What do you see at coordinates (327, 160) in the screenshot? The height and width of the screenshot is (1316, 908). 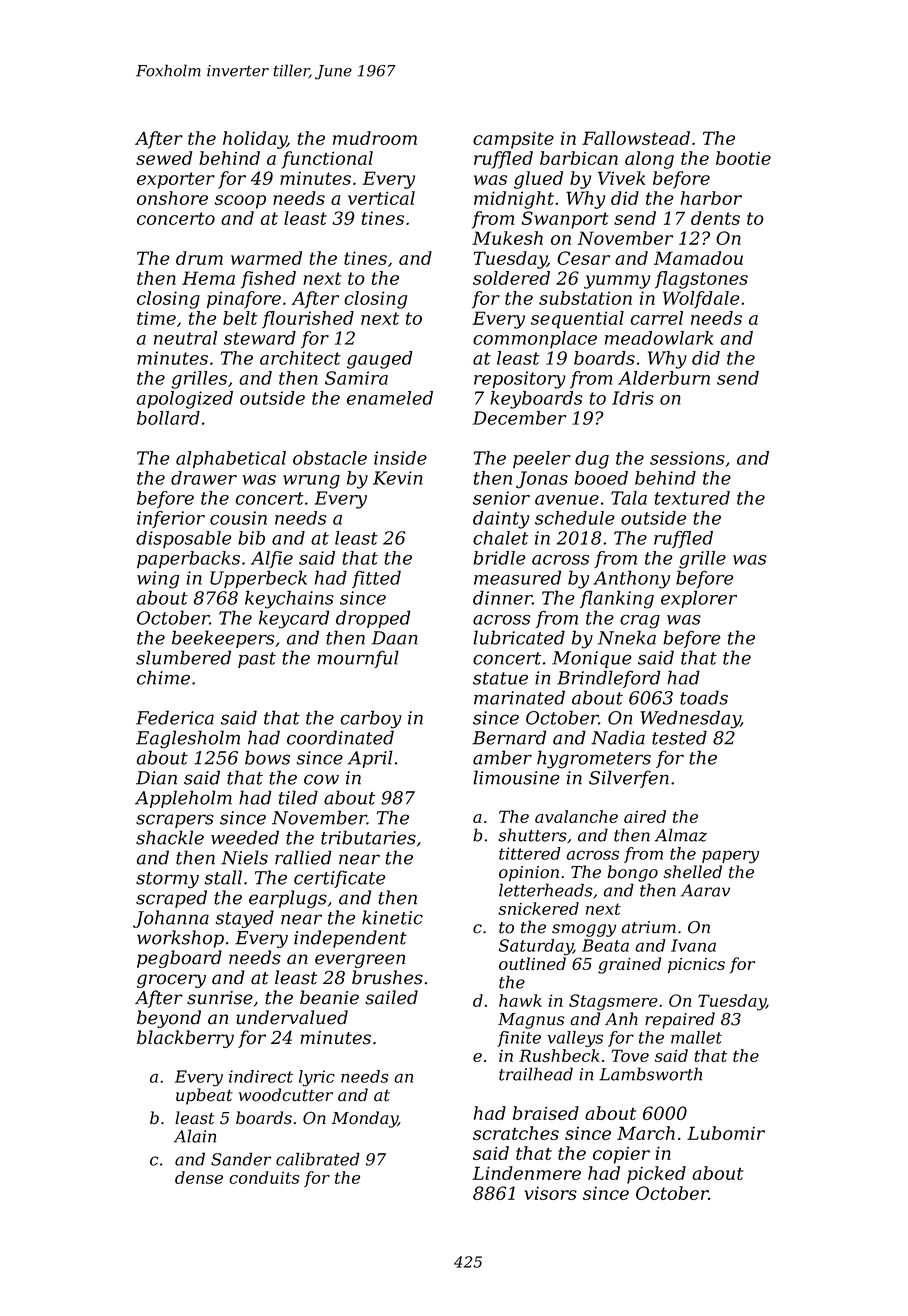 I see `functional` at bounding box center [327, 160].
